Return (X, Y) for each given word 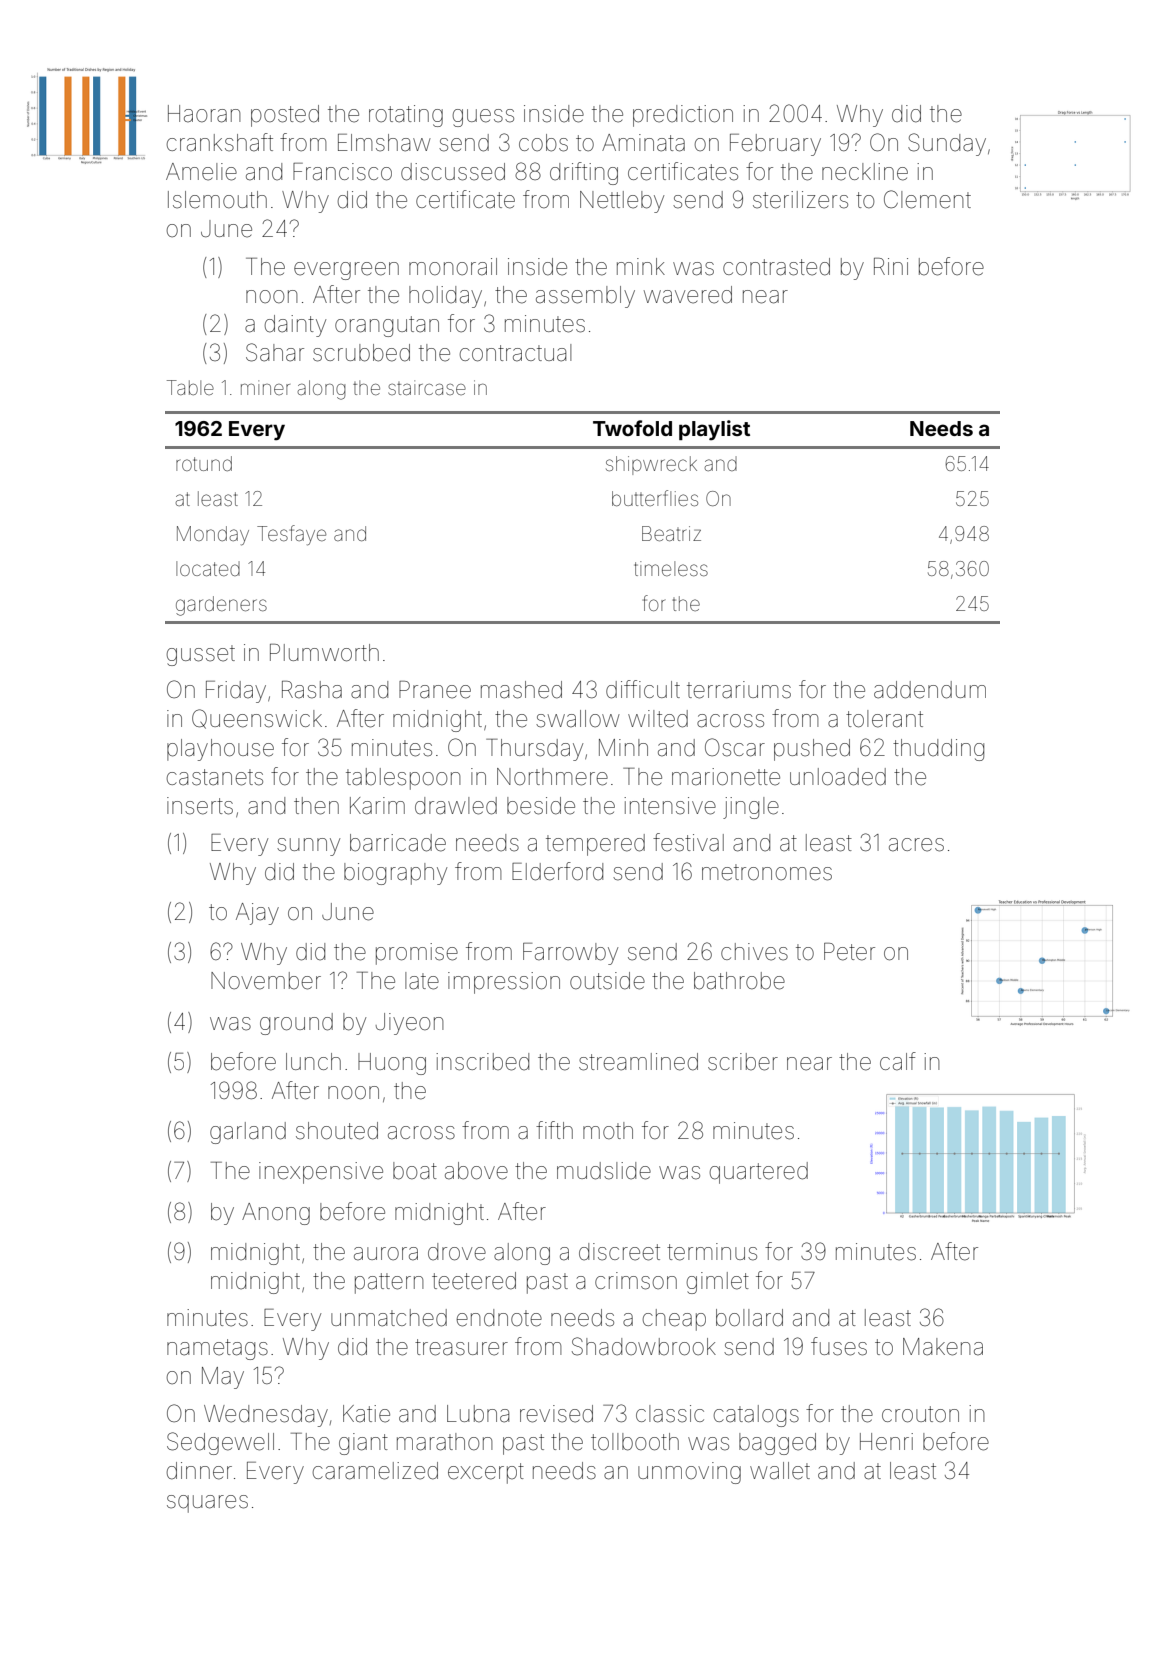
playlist (714, 430)
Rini (891, 266)
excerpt (486, 1473)
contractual (515, 353)
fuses (839, 1346)
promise (417, 954)
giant (363, 1444)
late (422, 981)
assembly (585, 297)
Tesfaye (291, 535)
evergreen (346, 271)
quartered (759, 1173)
